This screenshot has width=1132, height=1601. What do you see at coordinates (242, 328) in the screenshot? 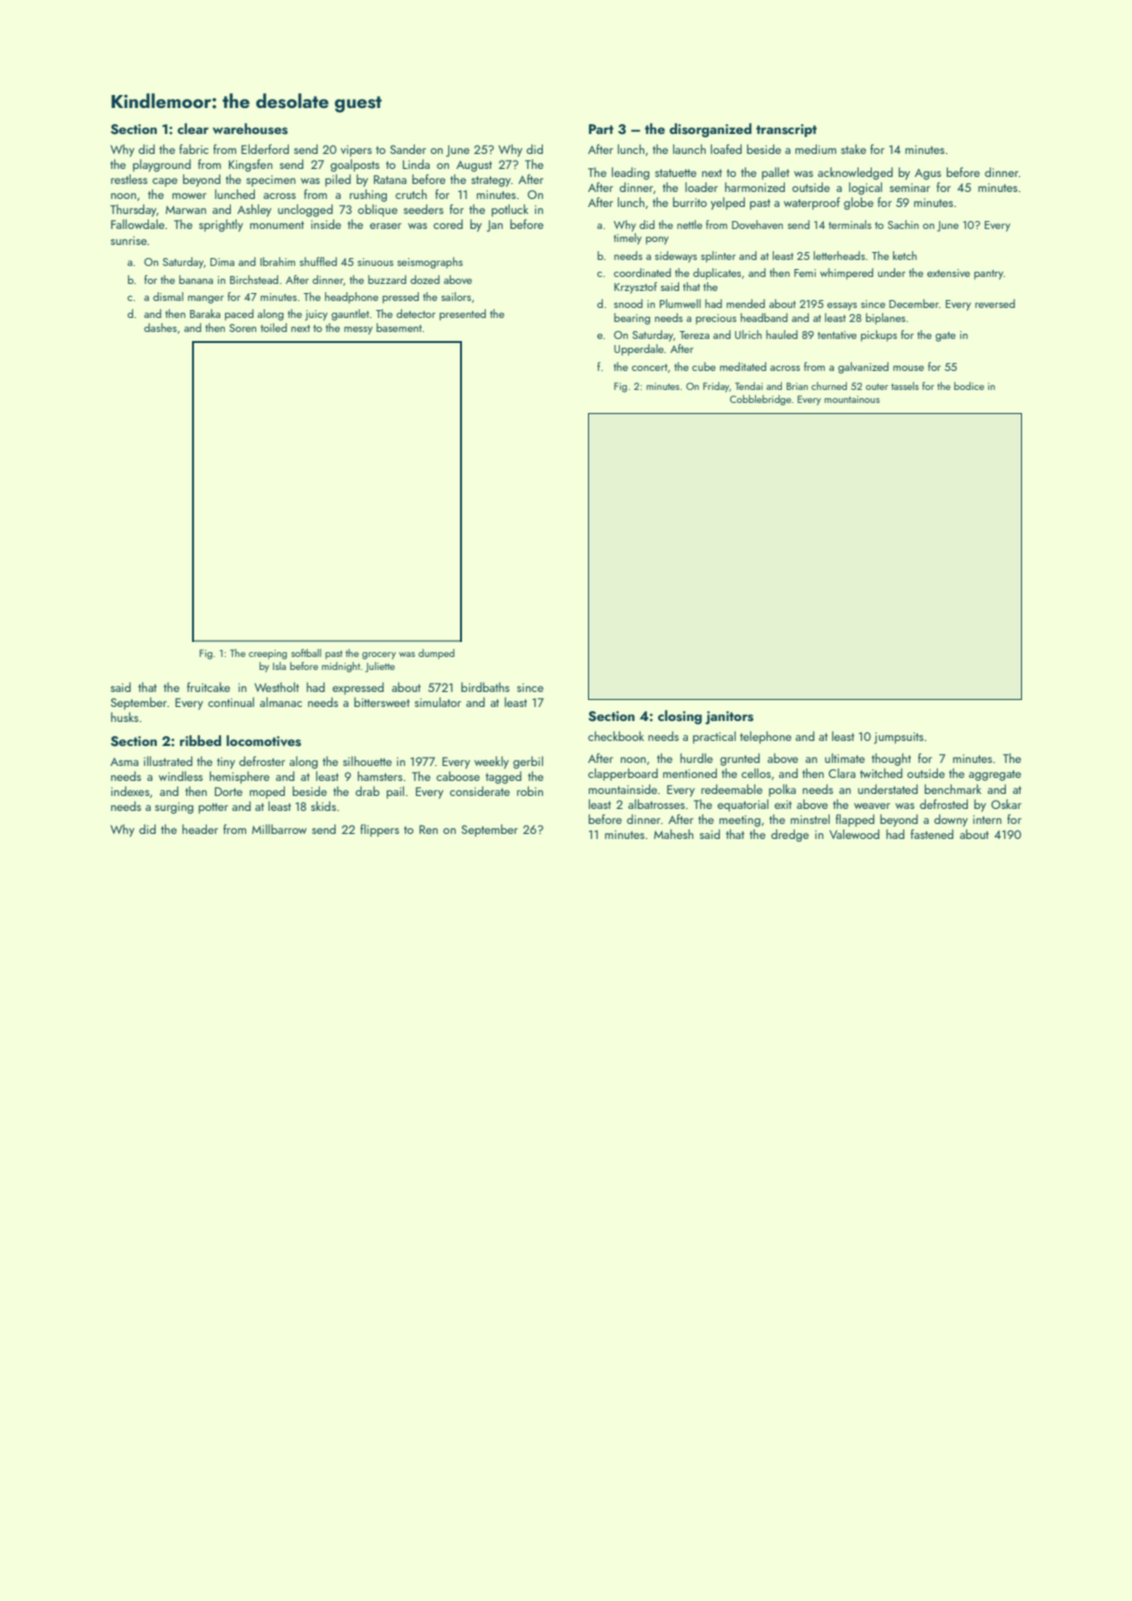
I see `Soren` at bounding box center [242, 328].
